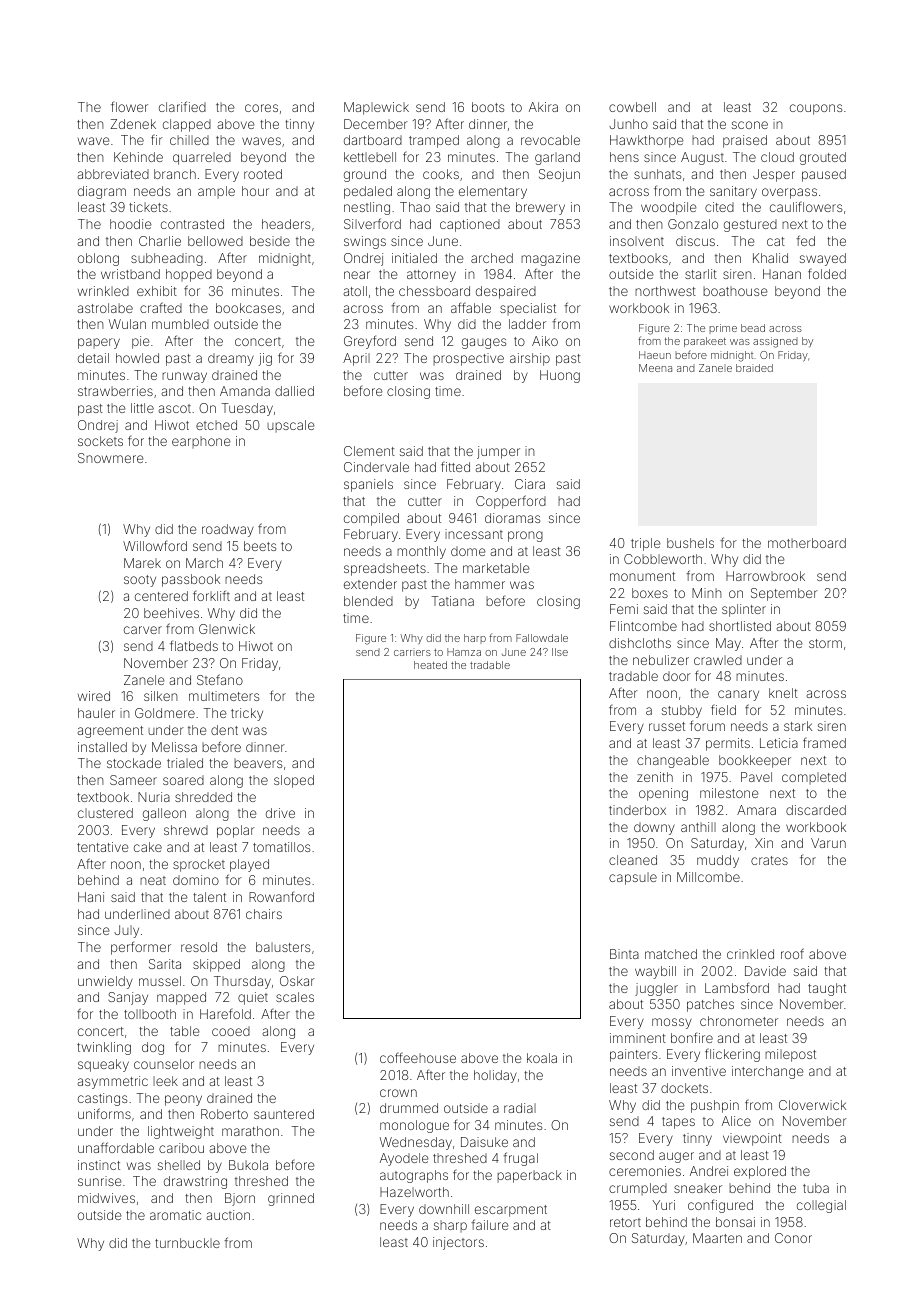 The image size is (924, 1308). I want to click on completed, so click(814, 778).
